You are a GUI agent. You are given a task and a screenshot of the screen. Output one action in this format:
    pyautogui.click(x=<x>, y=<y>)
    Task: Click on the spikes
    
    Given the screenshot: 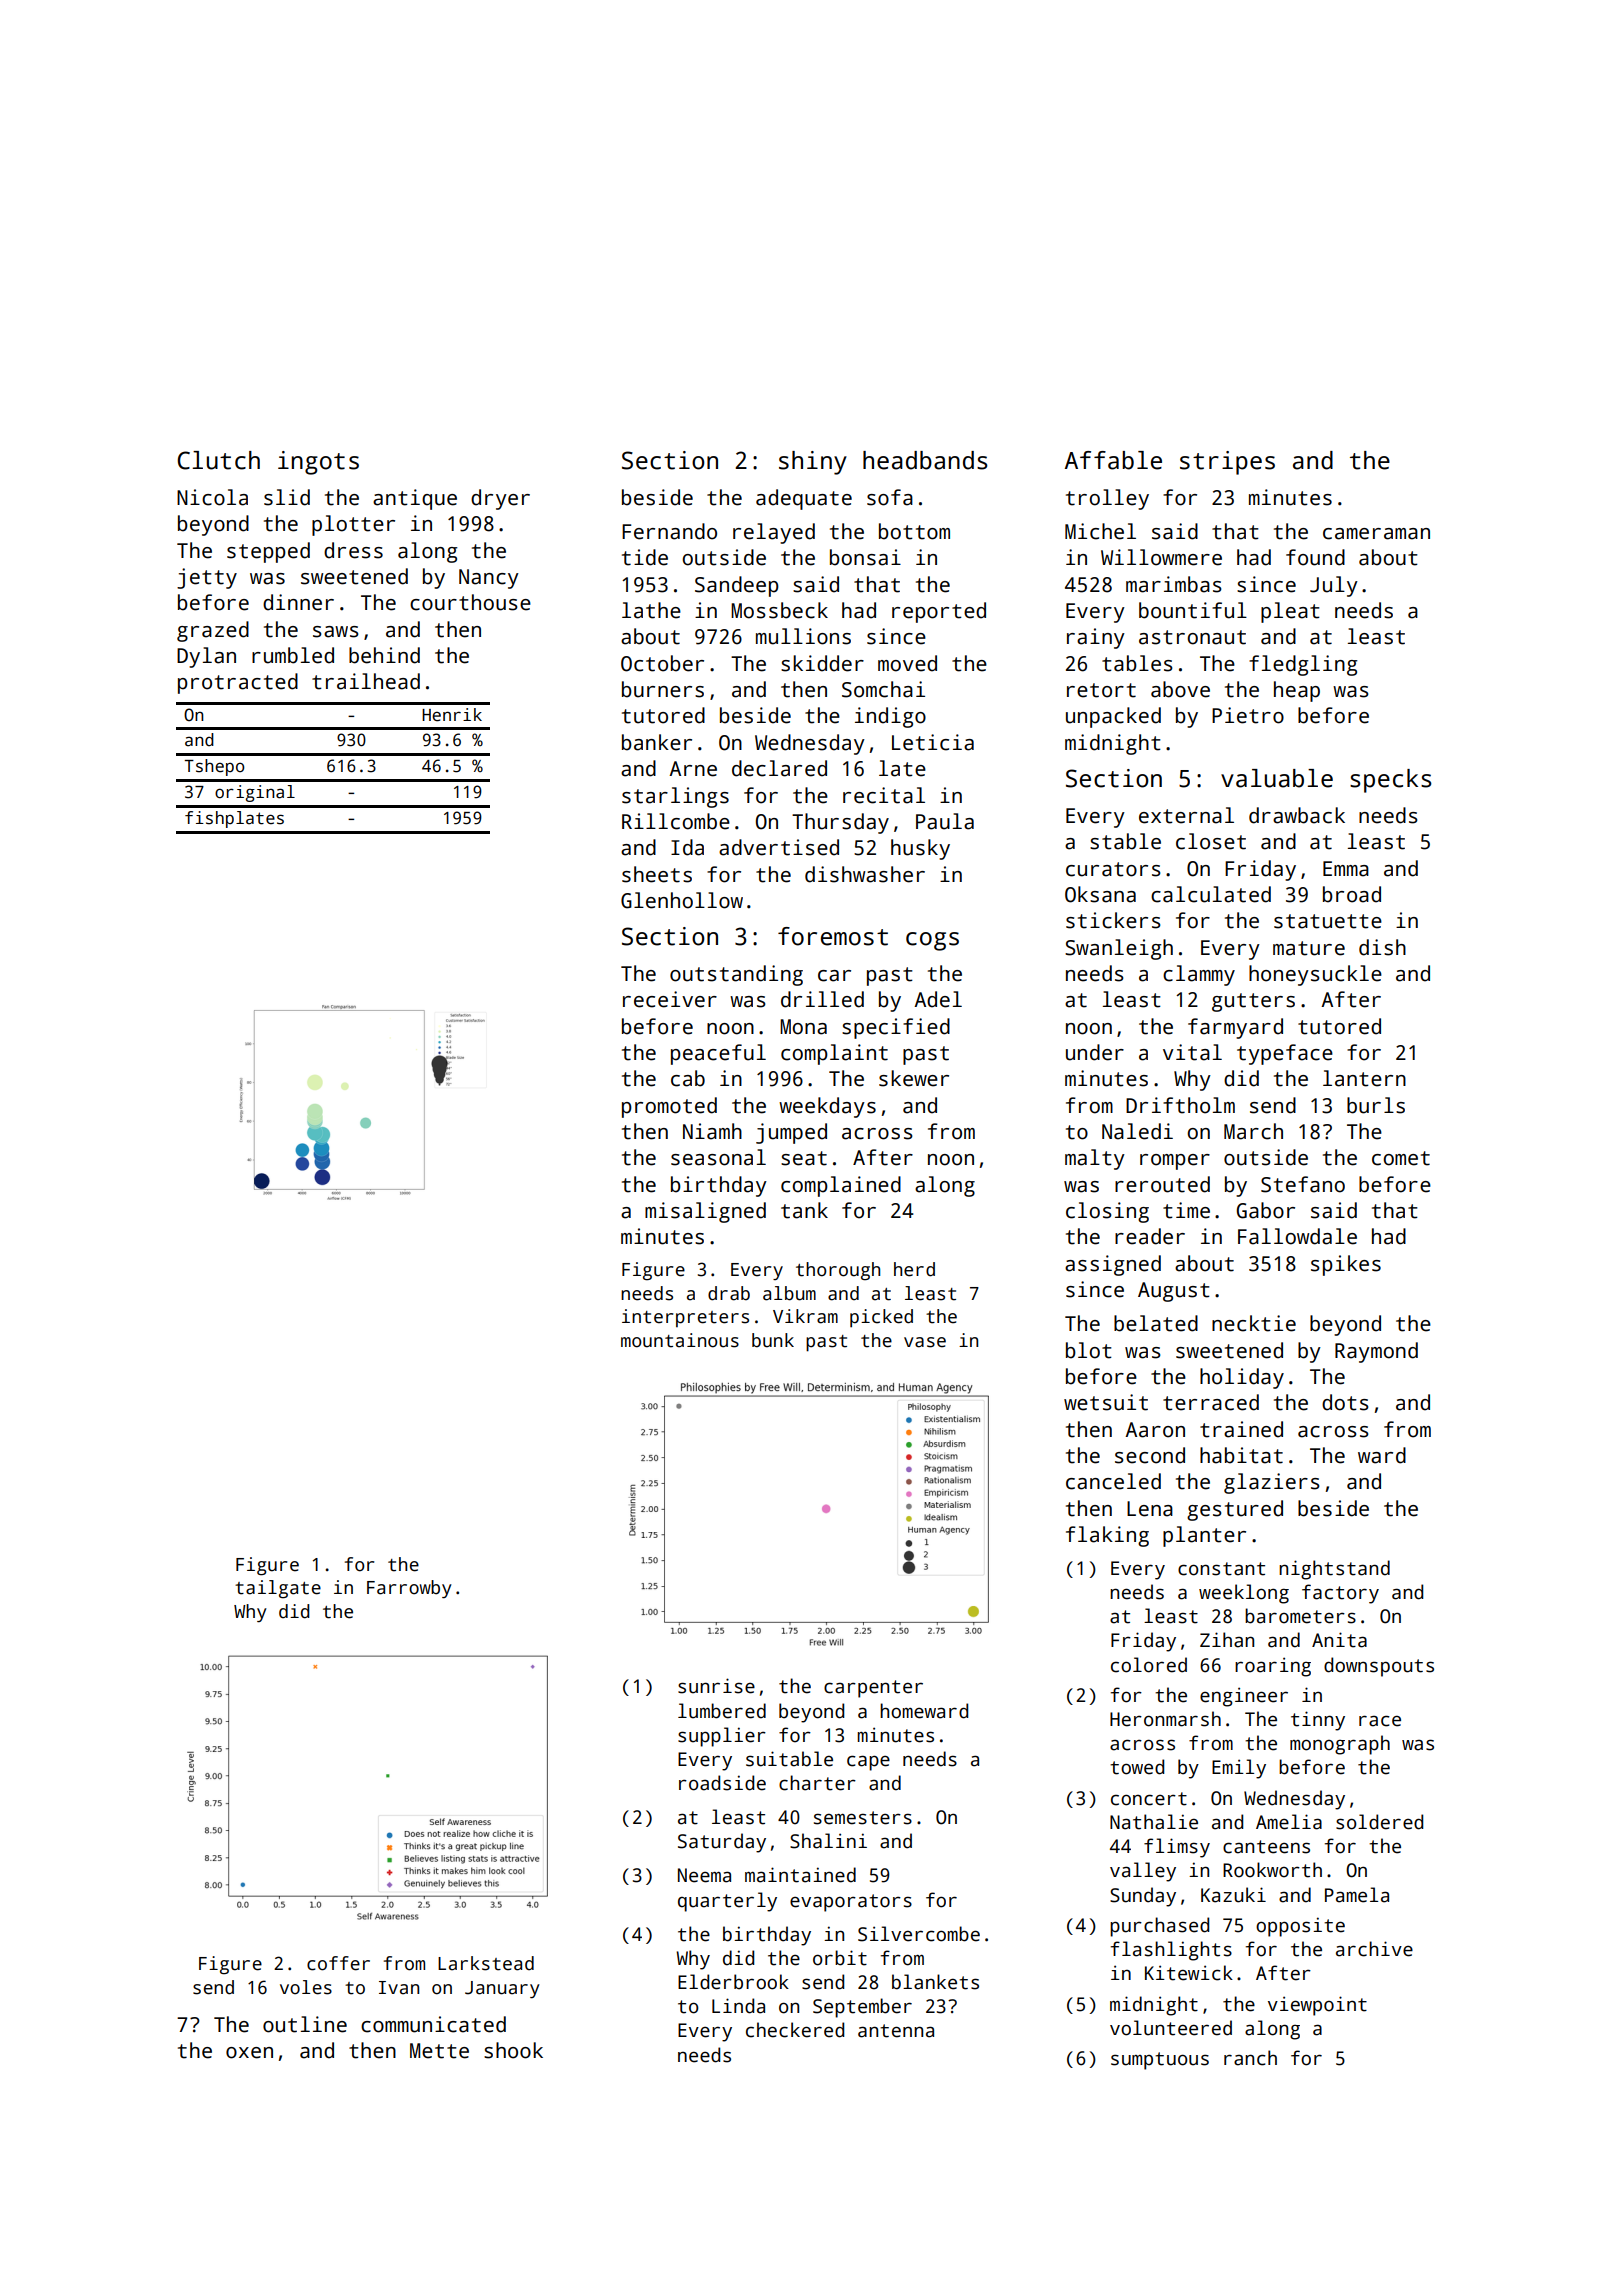 What is the action you would take?
    pyautogui.click(x=1346, y=1265)
